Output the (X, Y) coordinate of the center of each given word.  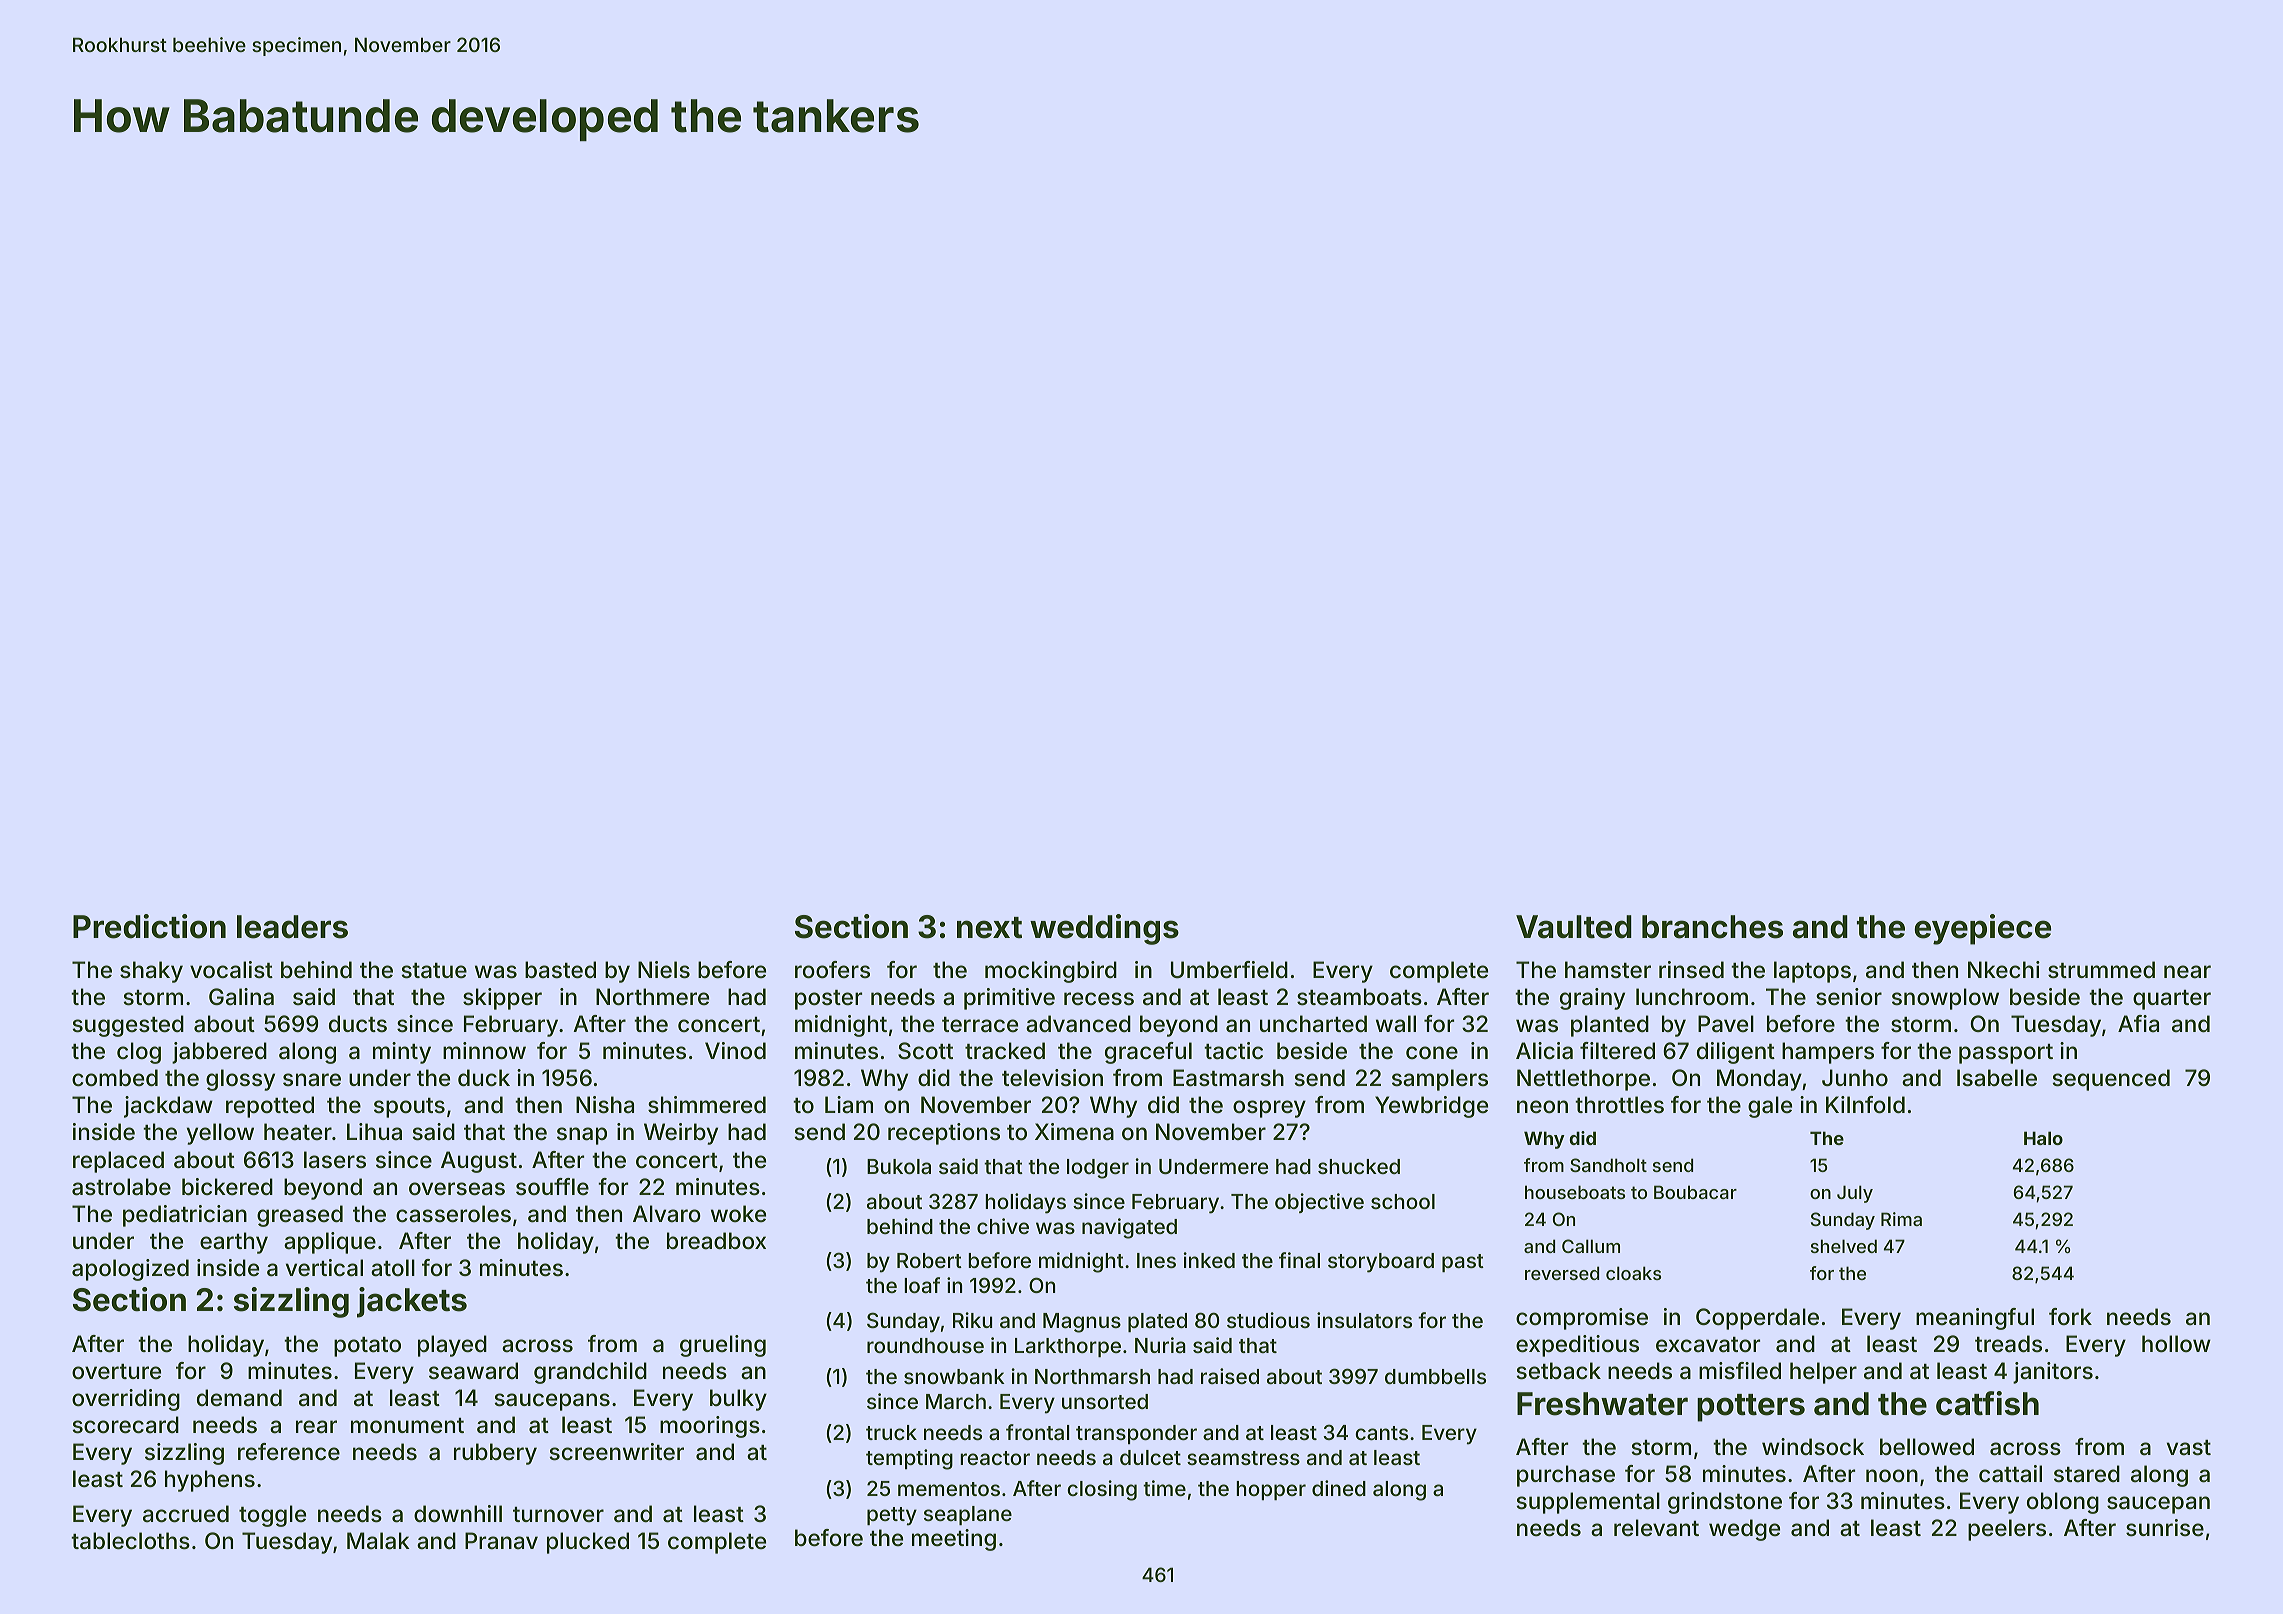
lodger (1098, 1169)
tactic (1233, 1051)
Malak (378, 1541)
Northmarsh (1092, 1376)
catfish (1987, 1403)
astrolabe (121, 1187)
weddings (1104, 929)
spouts (409, 1108)
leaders (292, 927)
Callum (1591, 1246)
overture (116, 1372)
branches (1712, 927)
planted (1610, 1026)
